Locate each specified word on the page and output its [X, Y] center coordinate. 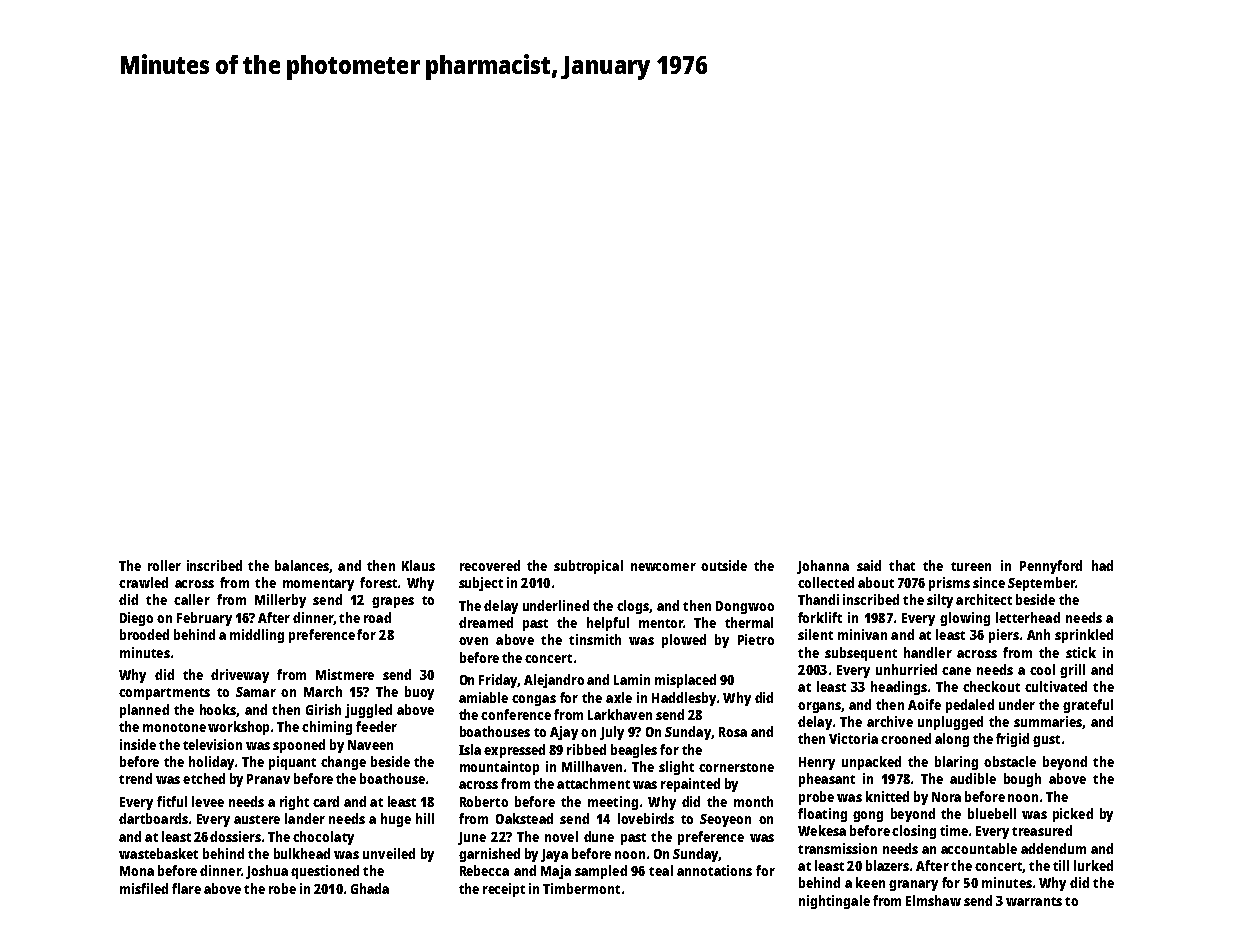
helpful [608, 624]
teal [661, 870]
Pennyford [1051, 567]
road [377, 617]
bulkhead [302, 853]
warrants [1034, 901]
